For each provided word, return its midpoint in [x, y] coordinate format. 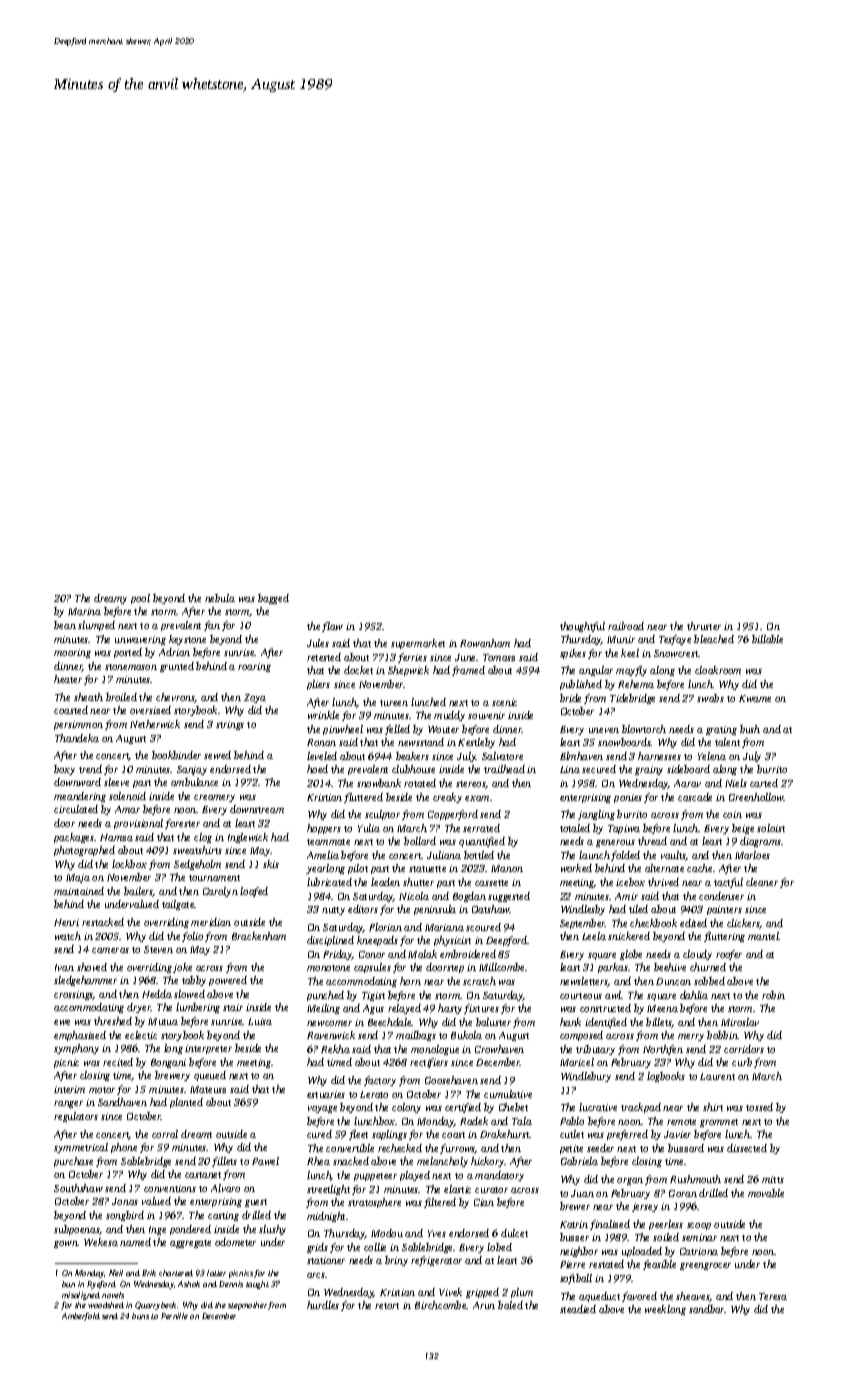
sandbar [707, 1309]
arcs [316, 1275]
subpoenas [77, 1230]
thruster [704, 626]
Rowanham [485, 643]
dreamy [110, 599]
